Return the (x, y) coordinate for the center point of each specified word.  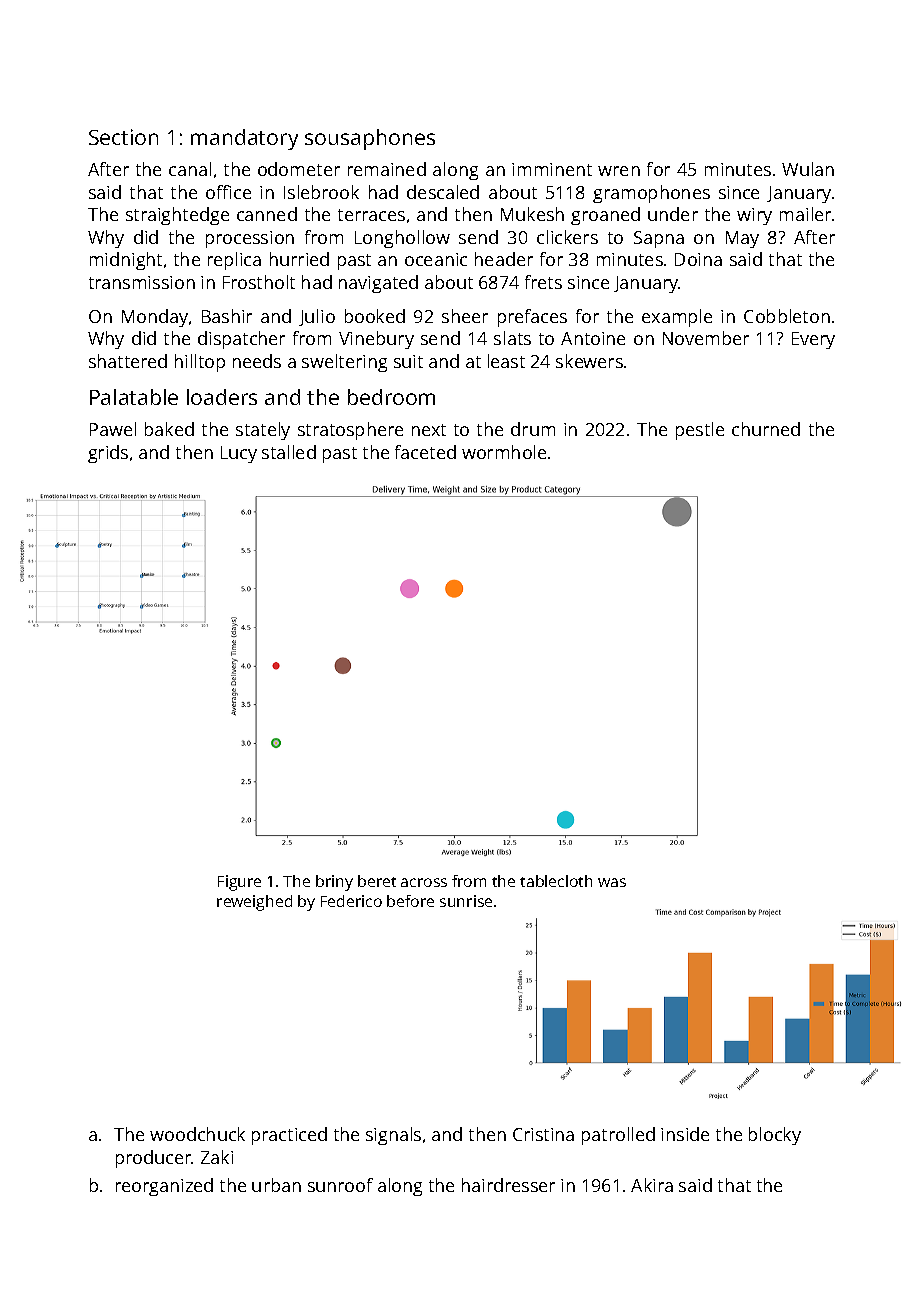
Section (123, 137)
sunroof (340, 1185)
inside (685, 1134)
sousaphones (370, 139)
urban (276, 1185)
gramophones (651, 194)
